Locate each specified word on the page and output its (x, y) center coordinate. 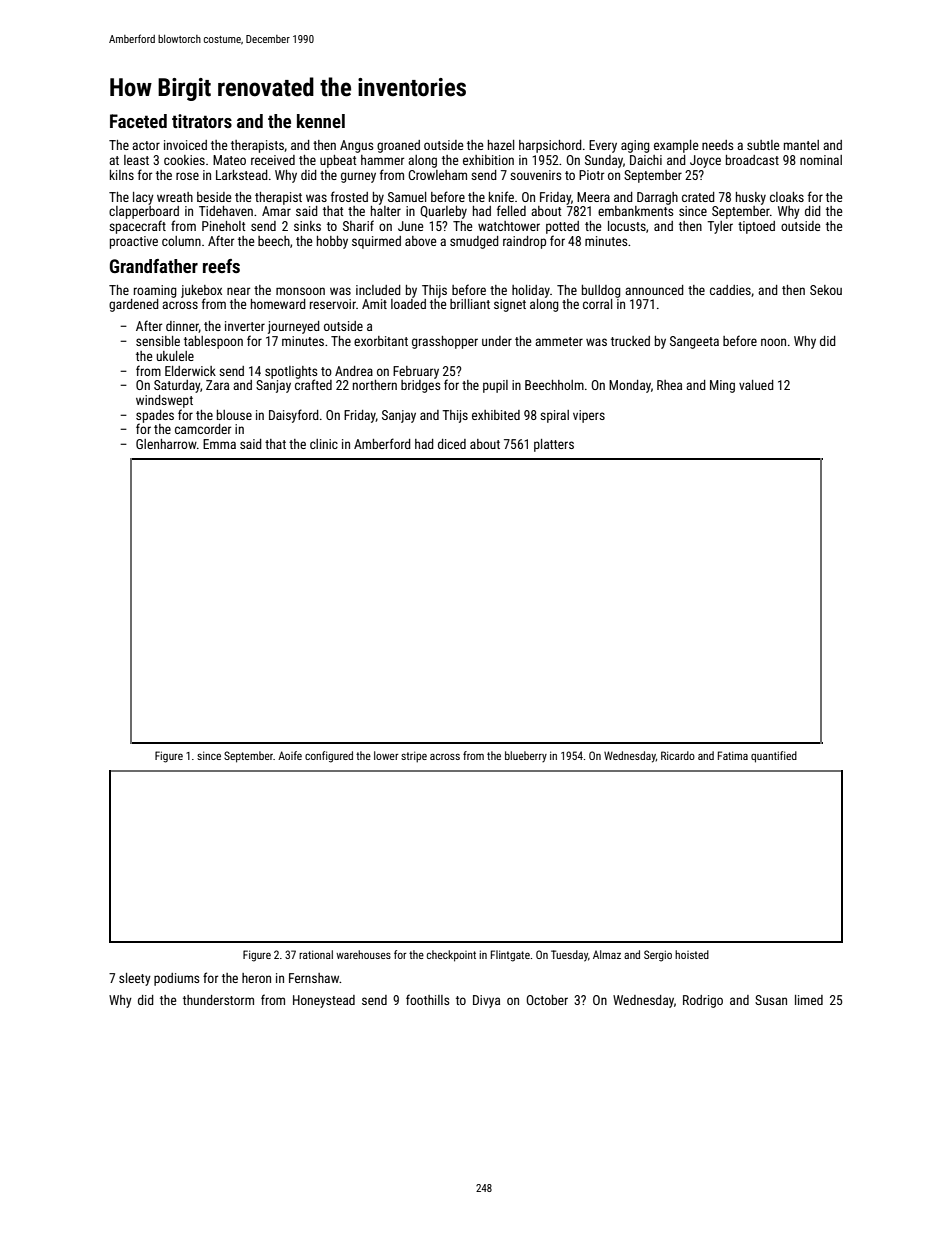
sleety (135, 979)
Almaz (607, 954)
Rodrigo (703, 1001)
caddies (730, 290)
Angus (356, 146)
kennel (321, 121)
